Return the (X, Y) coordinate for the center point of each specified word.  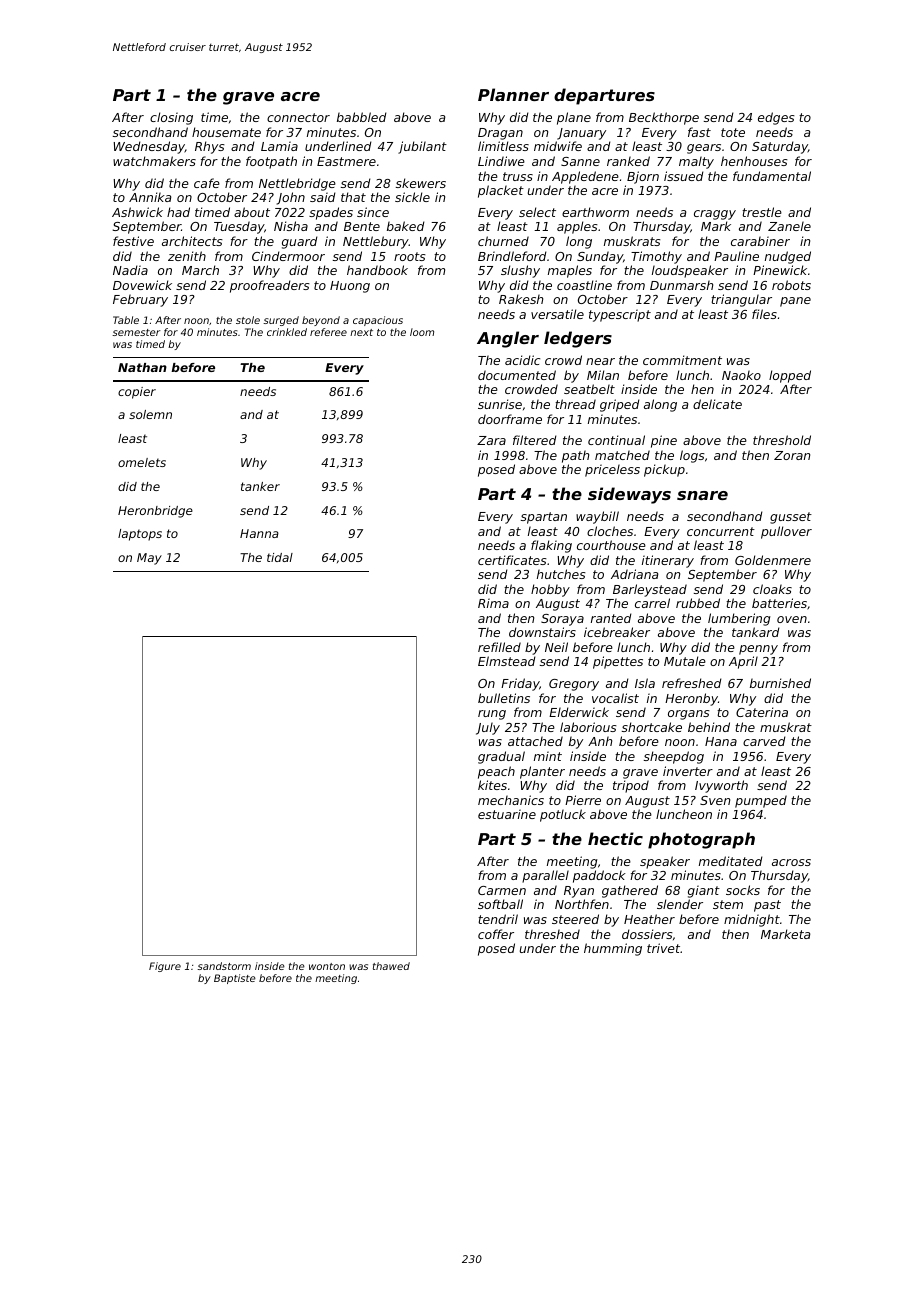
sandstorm (224, 966)
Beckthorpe (664, 118)
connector (298, 117)
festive (133, 241)
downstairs (542, 632)
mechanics (511, 800)
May (149, 559)
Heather (649, 919)
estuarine (507, 814)
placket (501, 191)
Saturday (780, 147)
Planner (513, 94)
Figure (165, 967)
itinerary (668, 561)
